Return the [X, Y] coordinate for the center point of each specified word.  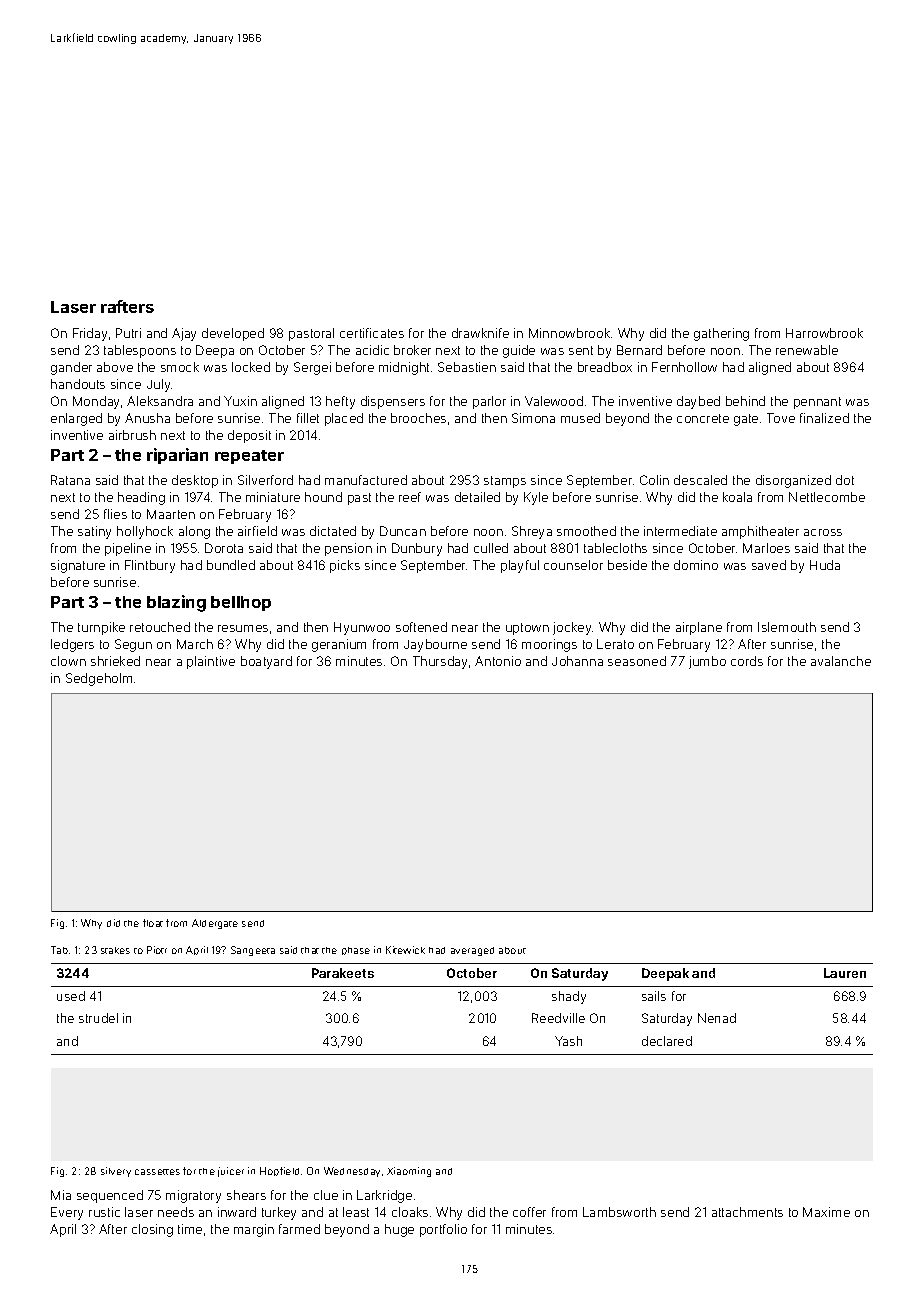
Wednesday [352, 1172]
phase [356, 951]
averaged [472, 951]
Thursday [440, 662]
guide [519, 351]
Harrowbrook [824, 333]
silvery [116, 1172]
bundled [231, 565]
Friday [90, 334]
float [153, 923]
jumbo [707, 662]
